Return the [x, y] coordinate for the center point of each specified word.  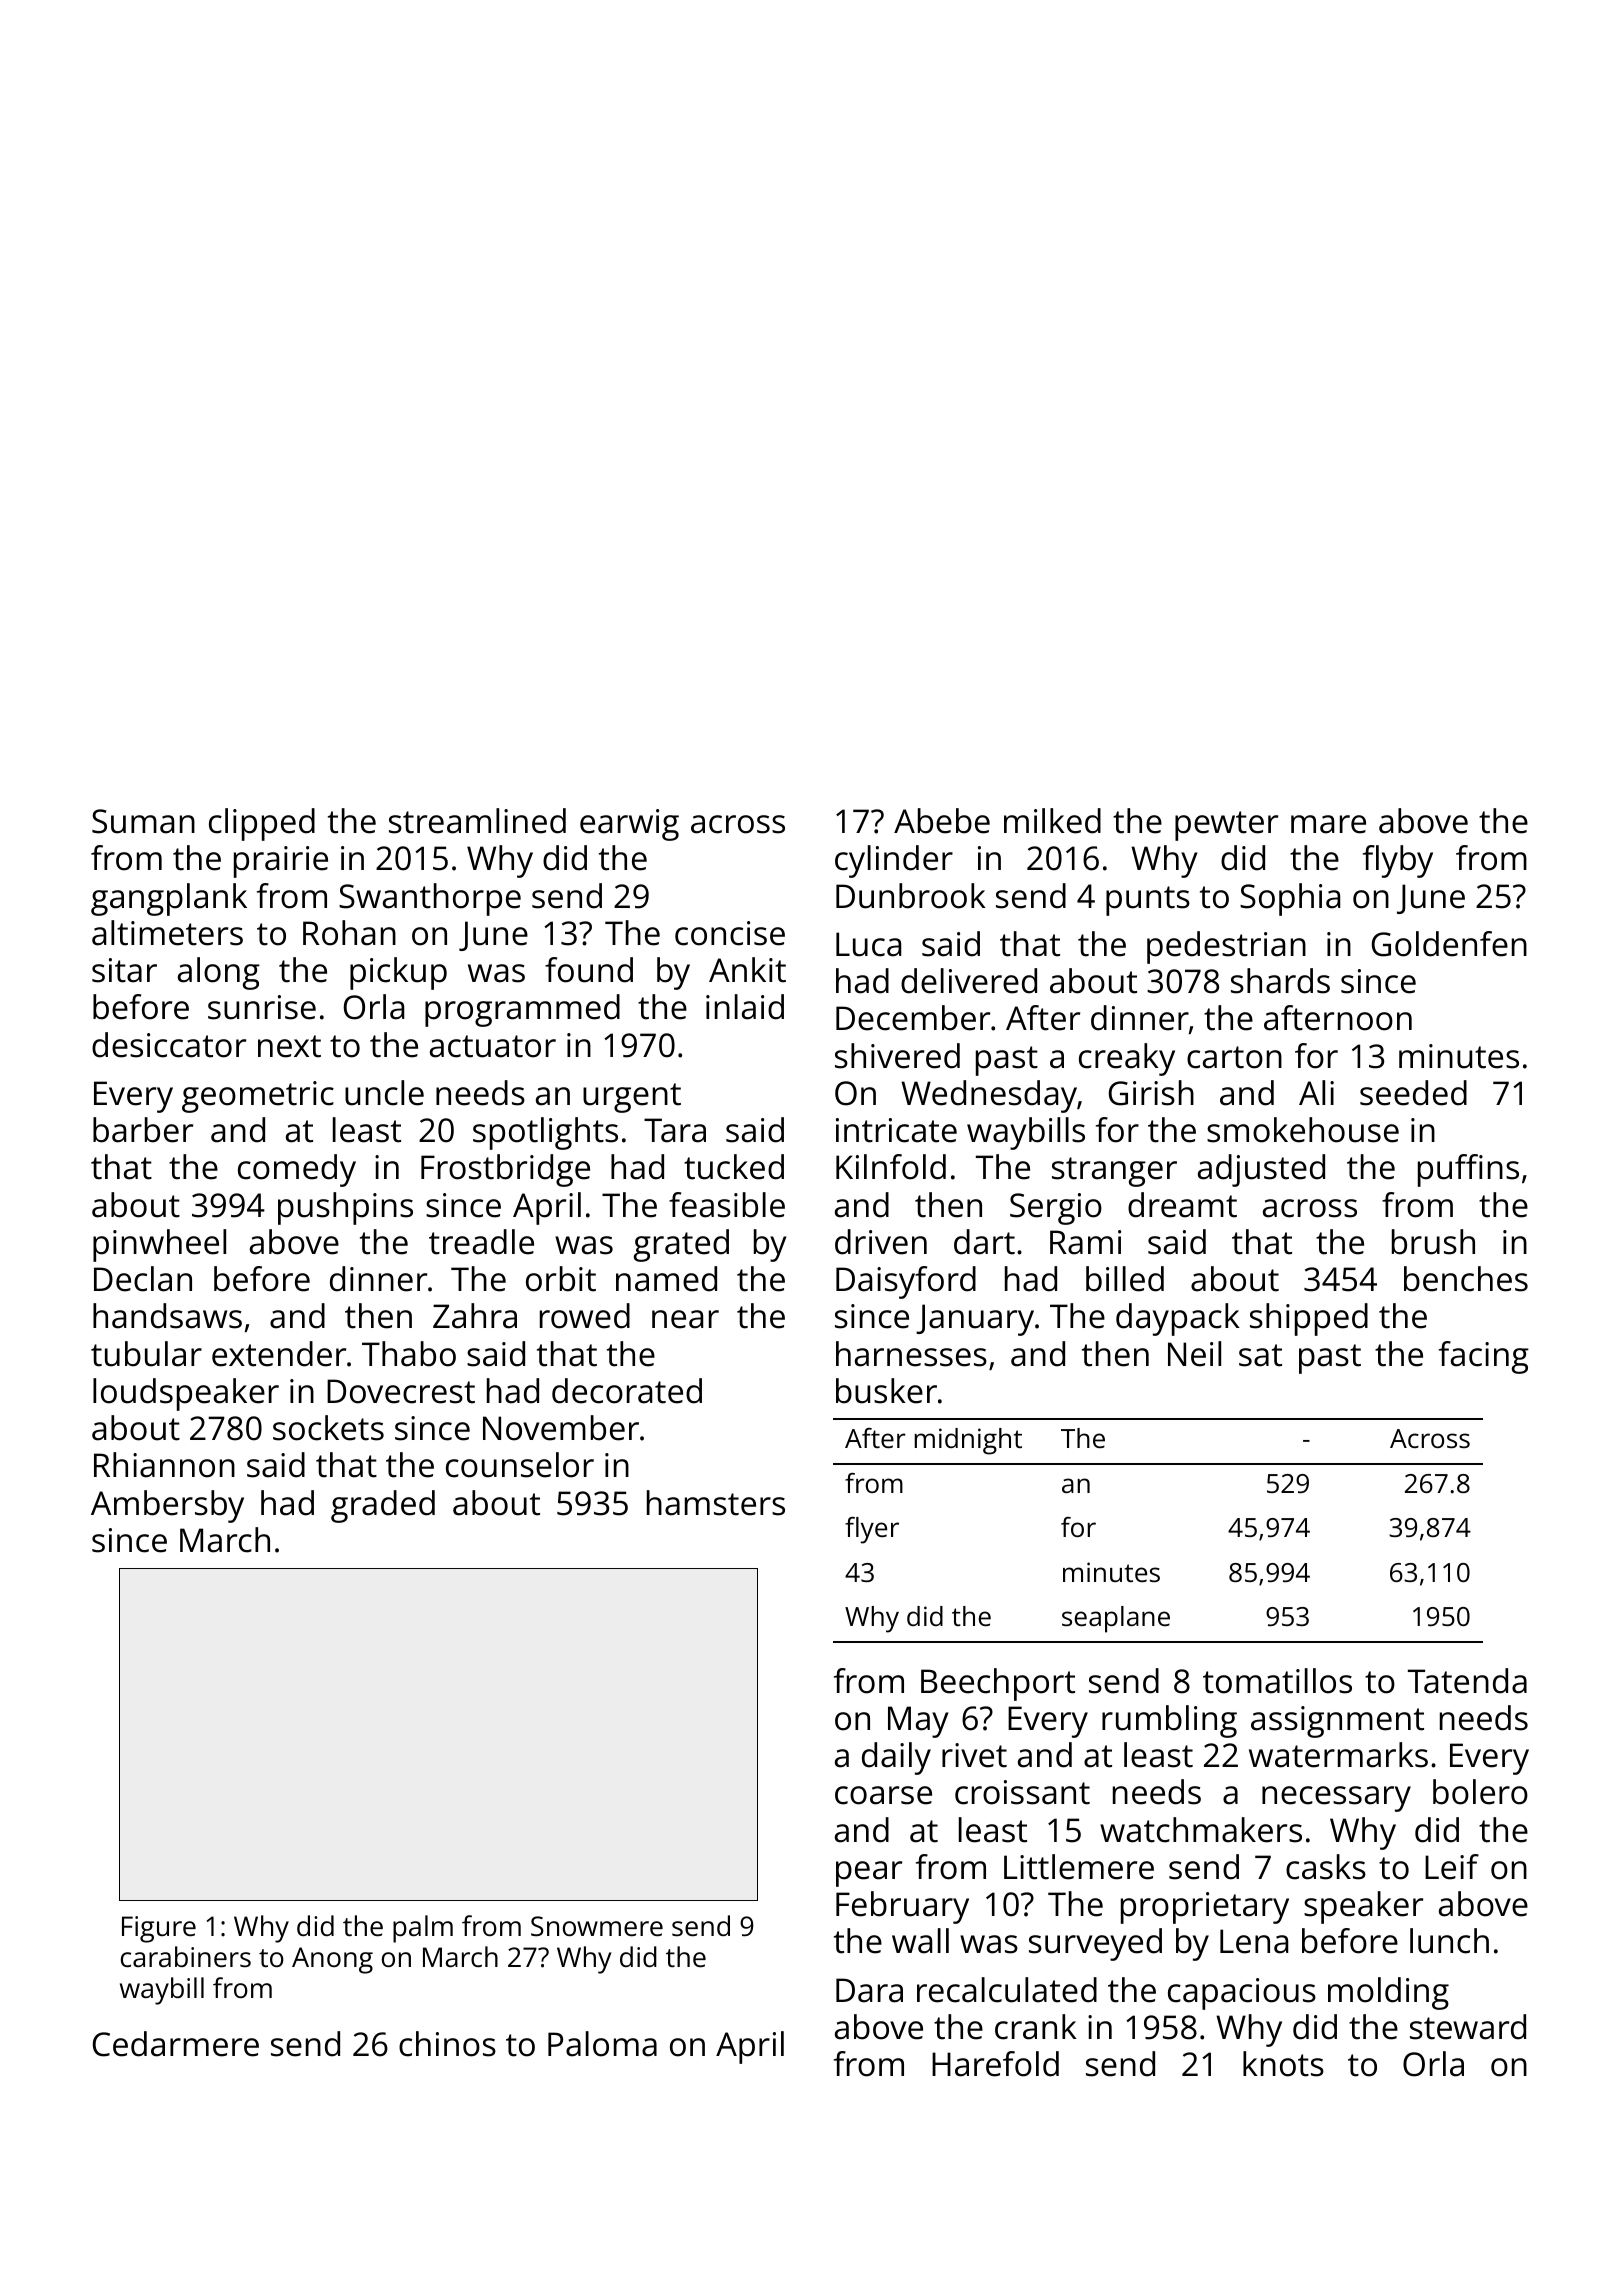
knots [1283, 2064]
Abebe [942, 821]
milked [1052, 821]
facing [1484, 1357]
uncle [384, 1093]
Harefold [995, 2064]
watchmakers [1201, 1830]
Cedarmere [176, 2044]
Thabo [409, 1354]
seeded [1413, 1093]
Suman [143, 821]
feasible [727, 1205]
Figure [159, 1929]
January [975, 1320]
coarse [883, 1795]
